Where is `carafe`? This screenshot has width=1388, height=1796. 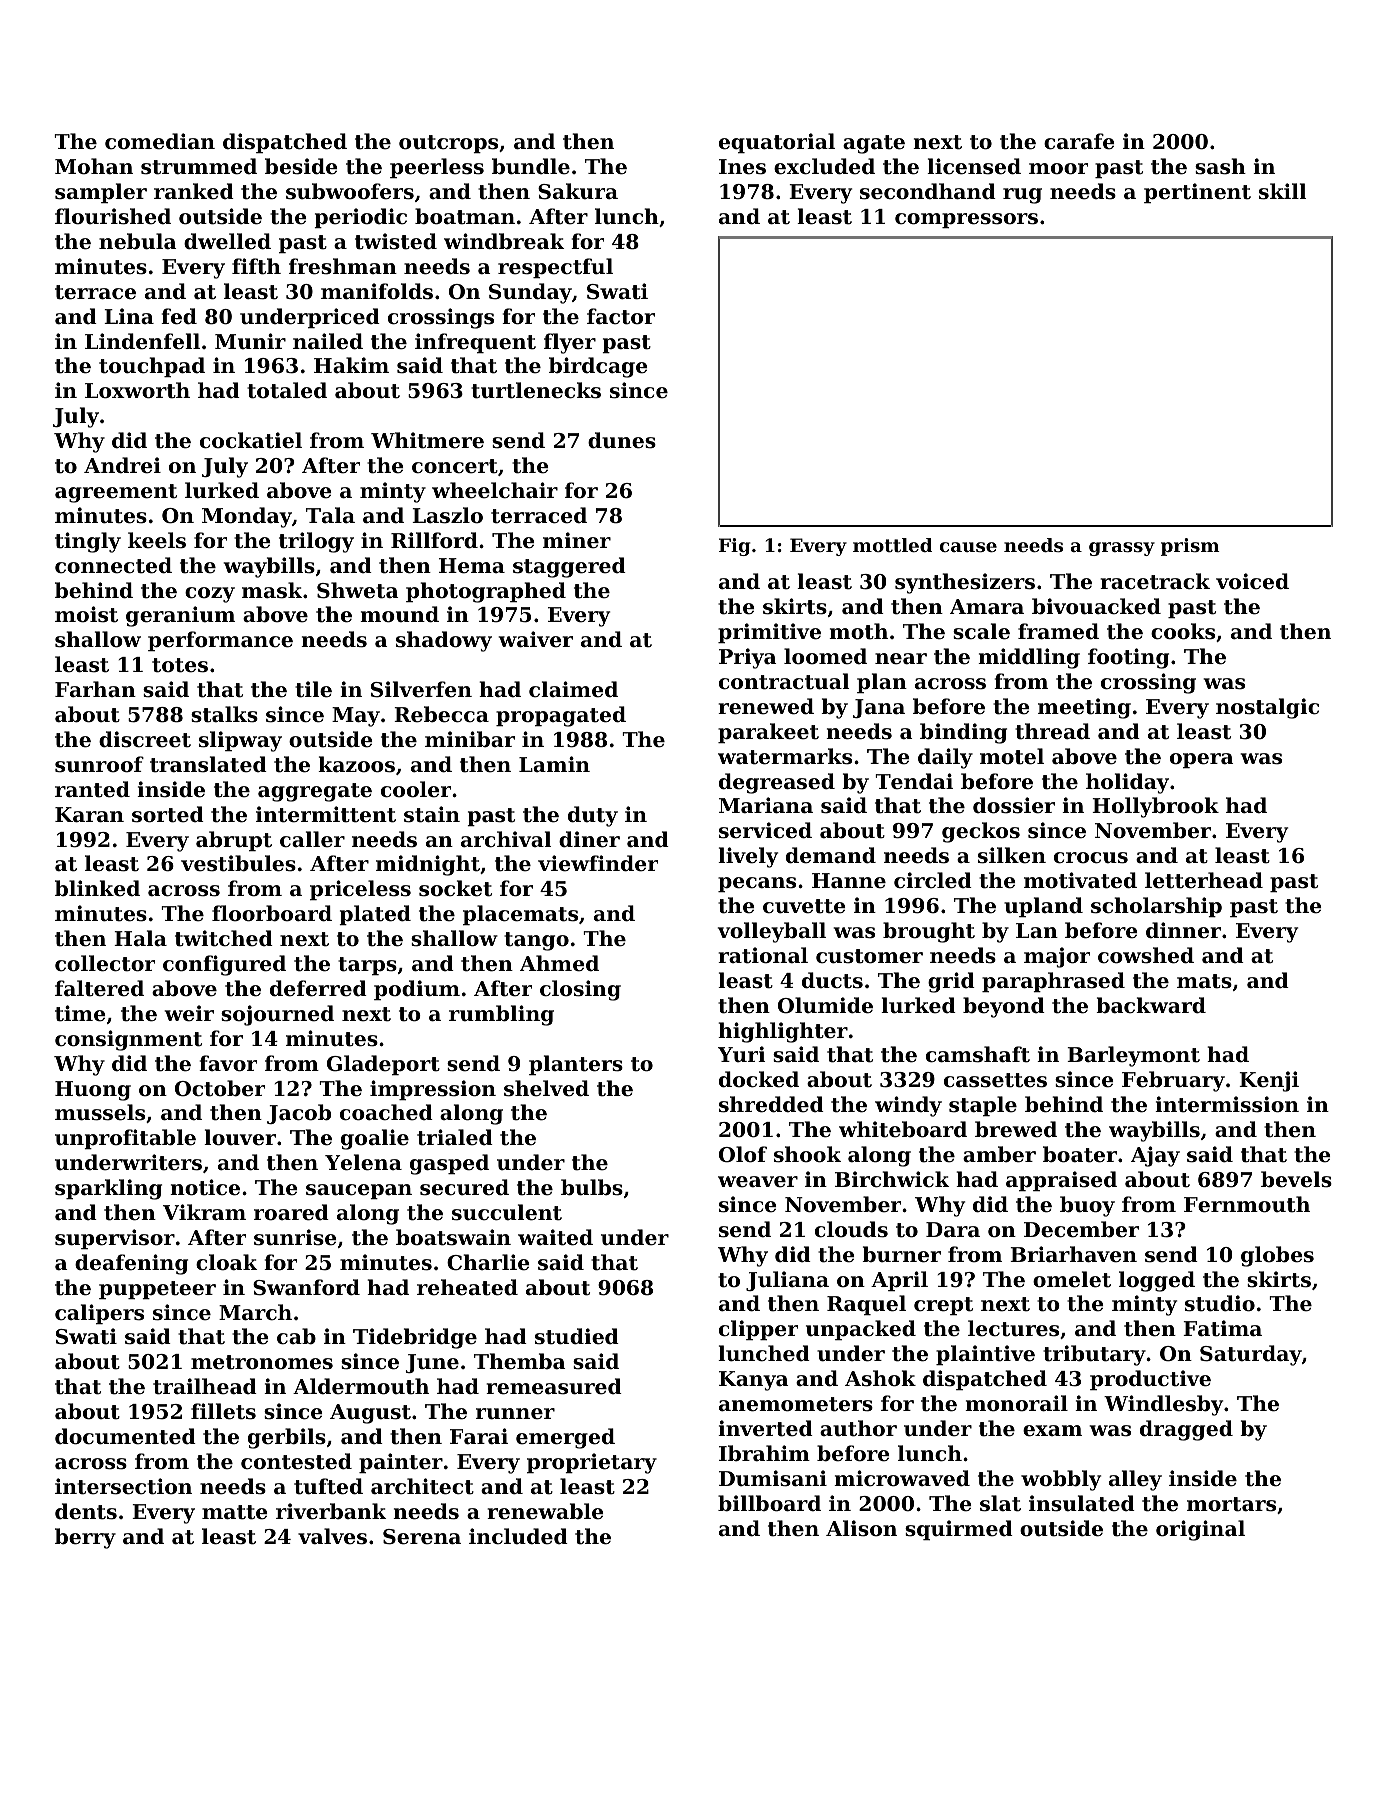 carafe is located at coordinates (1079, 141).
